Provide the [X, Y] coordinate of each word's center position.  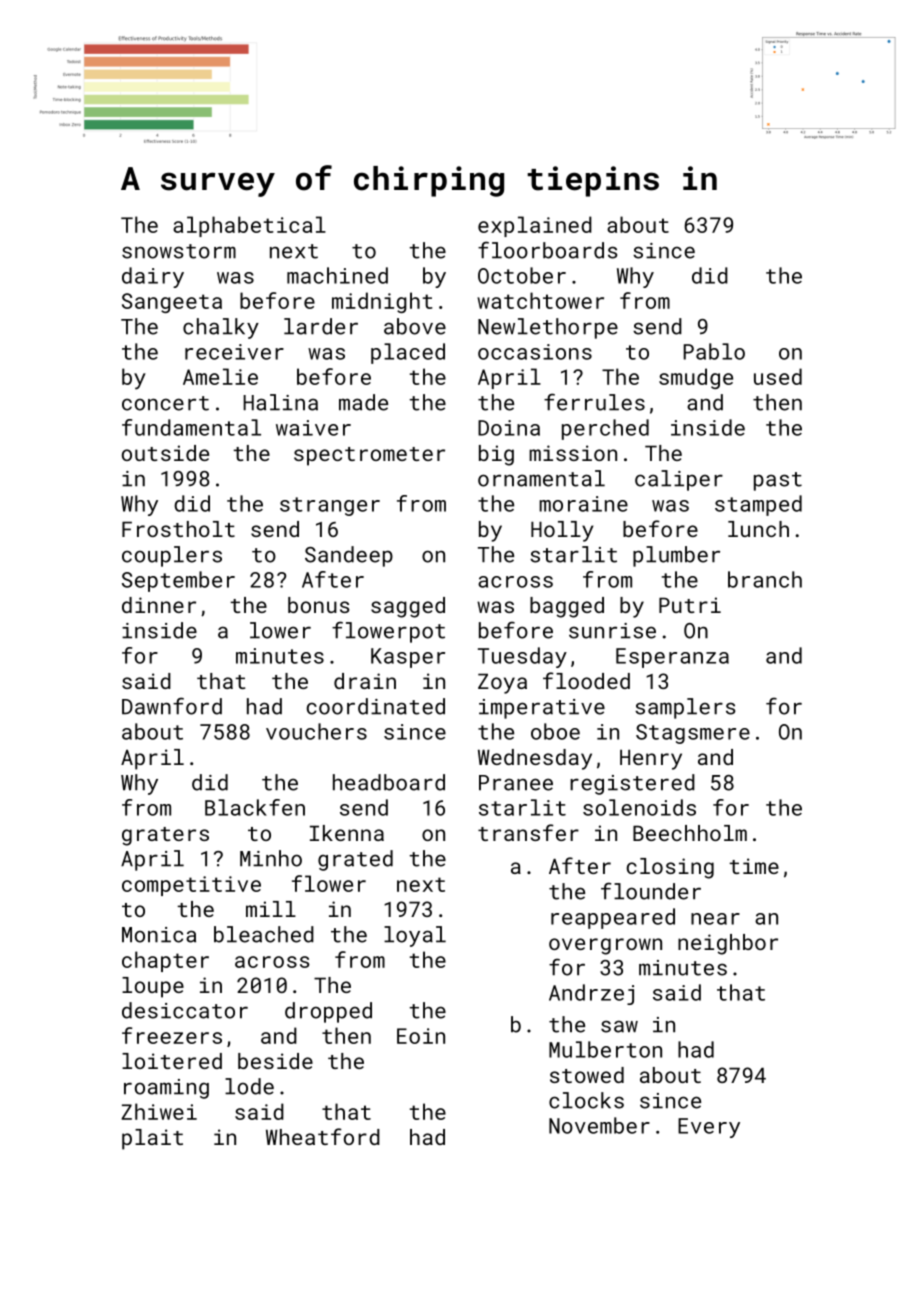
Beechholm [690, 833]
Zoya [502, 683]
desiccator [185, 1010]
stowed [587, 1075]
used [778, 376]
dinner [159, 605]
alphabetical [249, 226]
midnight [382, 302]
